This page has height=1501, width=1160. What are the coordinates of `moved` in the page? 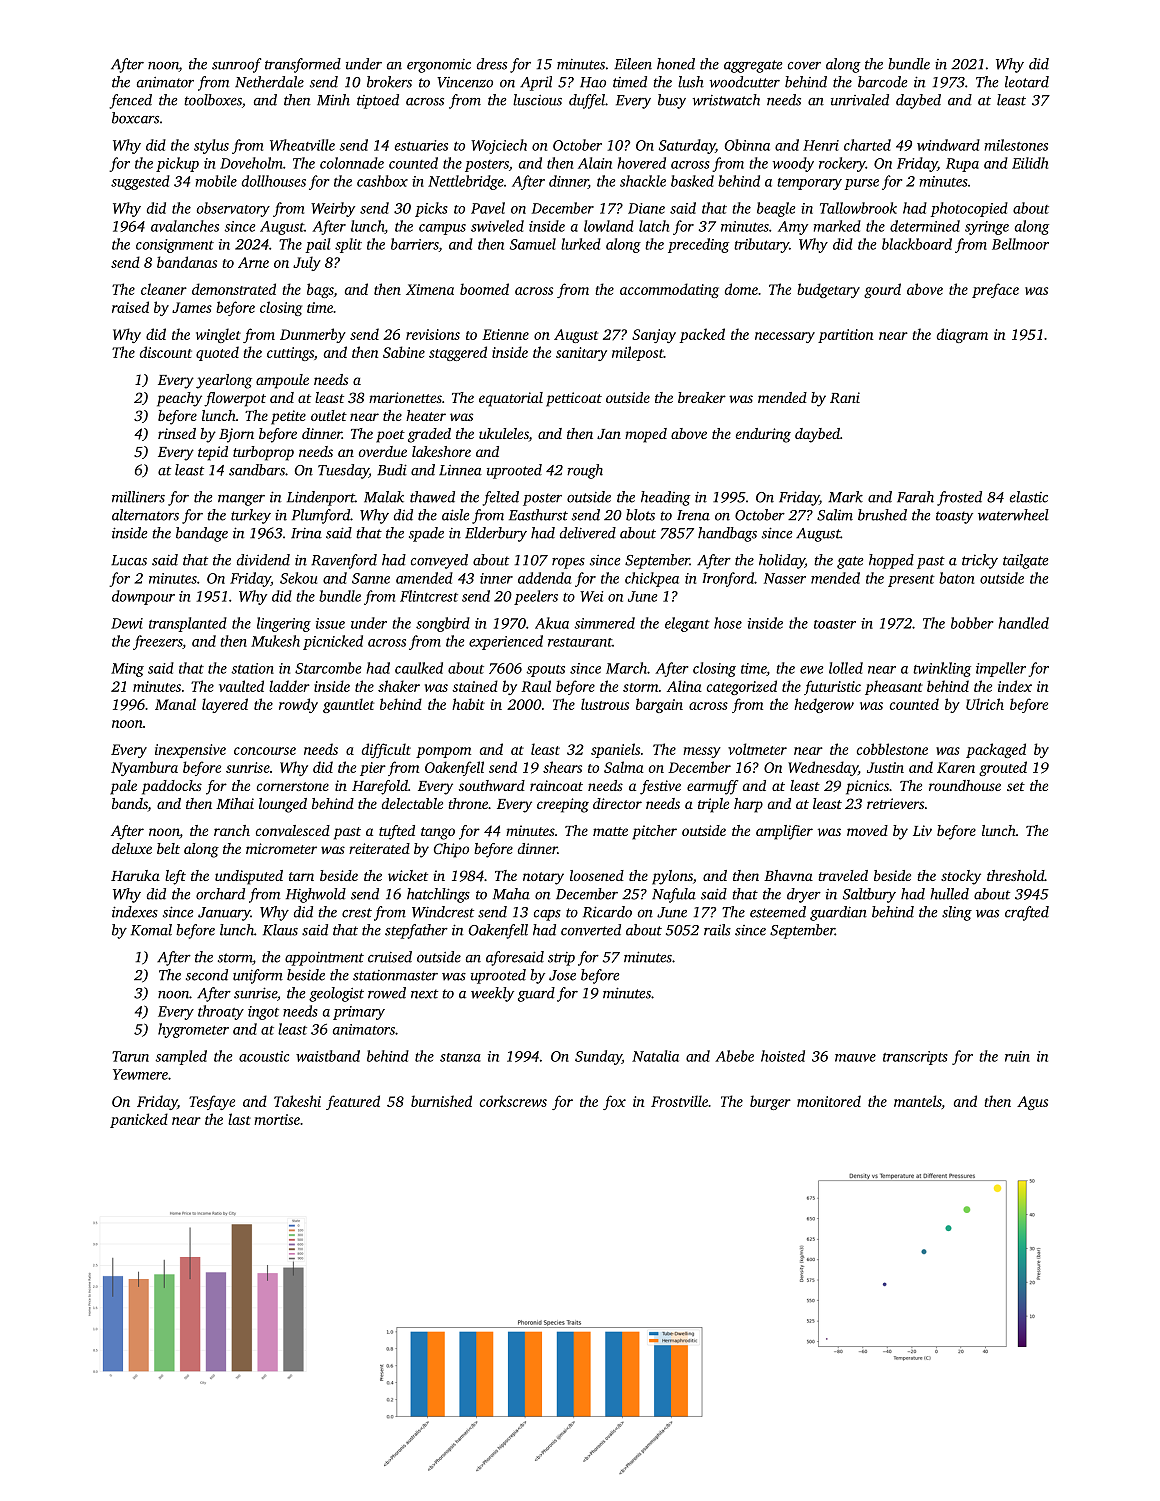 It's located at (867, 830).
